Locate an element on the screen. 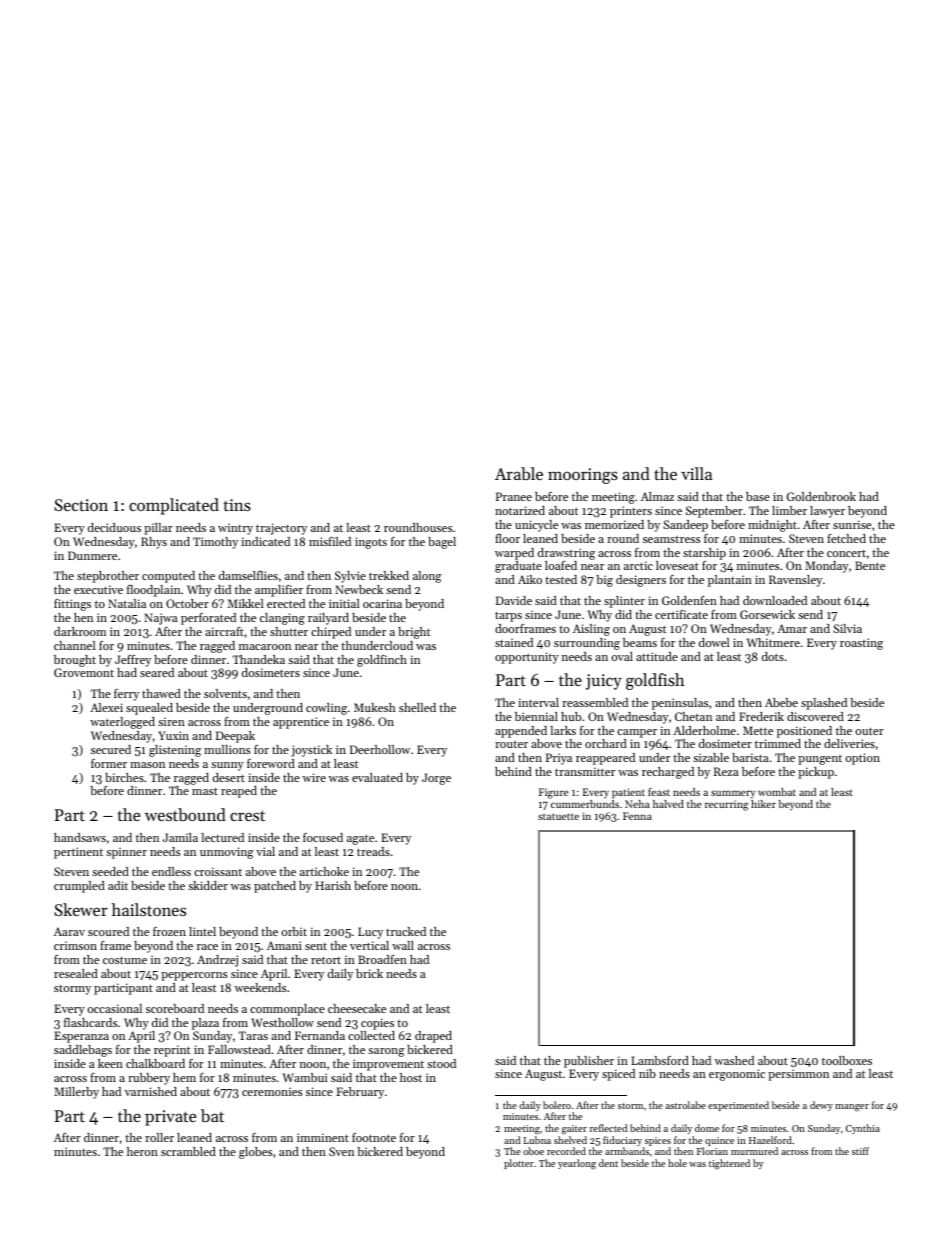 This screenshot has height=1233, width=952. shelled is located at coordinates (417, 707).
